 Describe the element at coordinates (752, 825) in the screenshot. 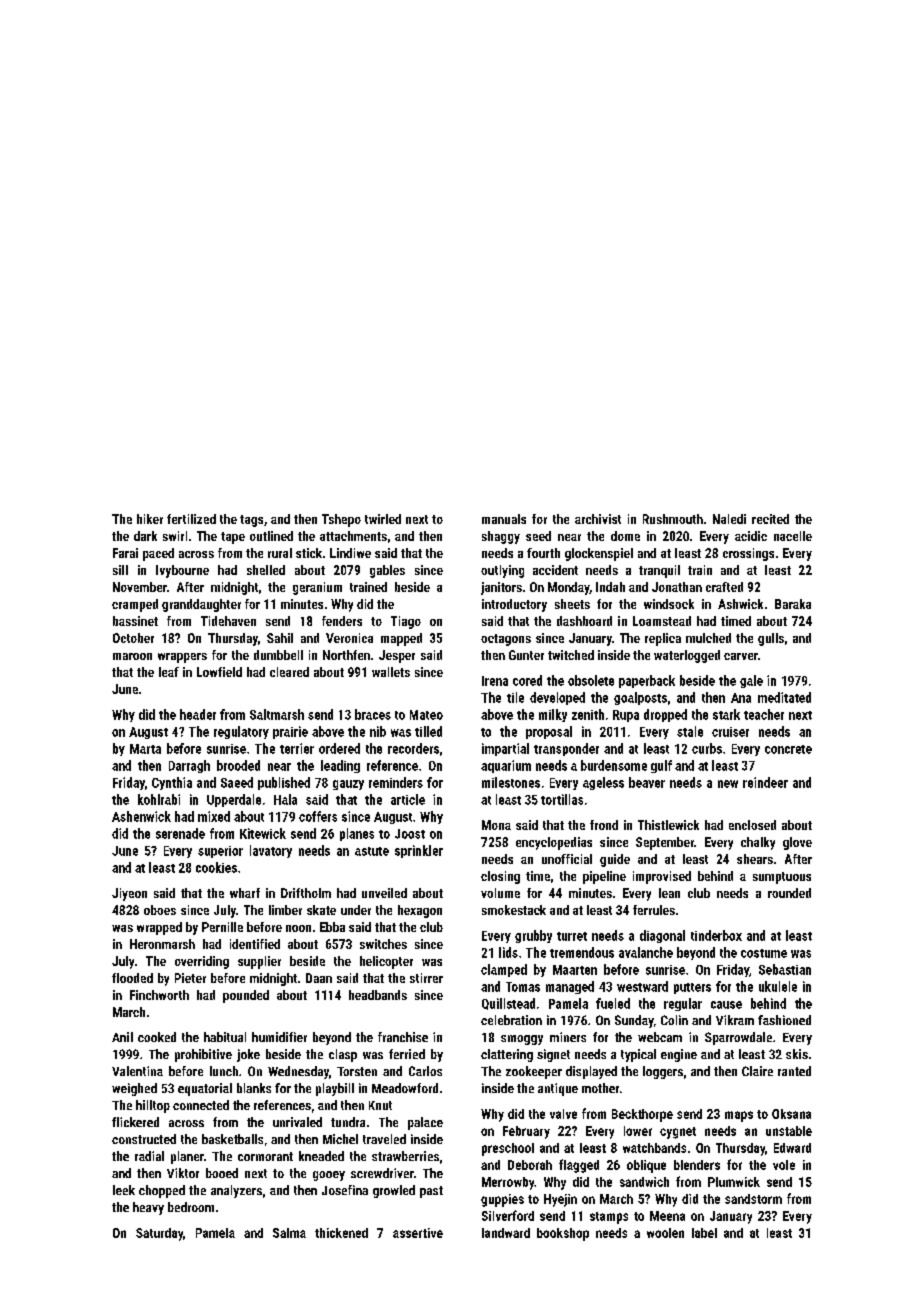

I see `enclosed` at that location.
